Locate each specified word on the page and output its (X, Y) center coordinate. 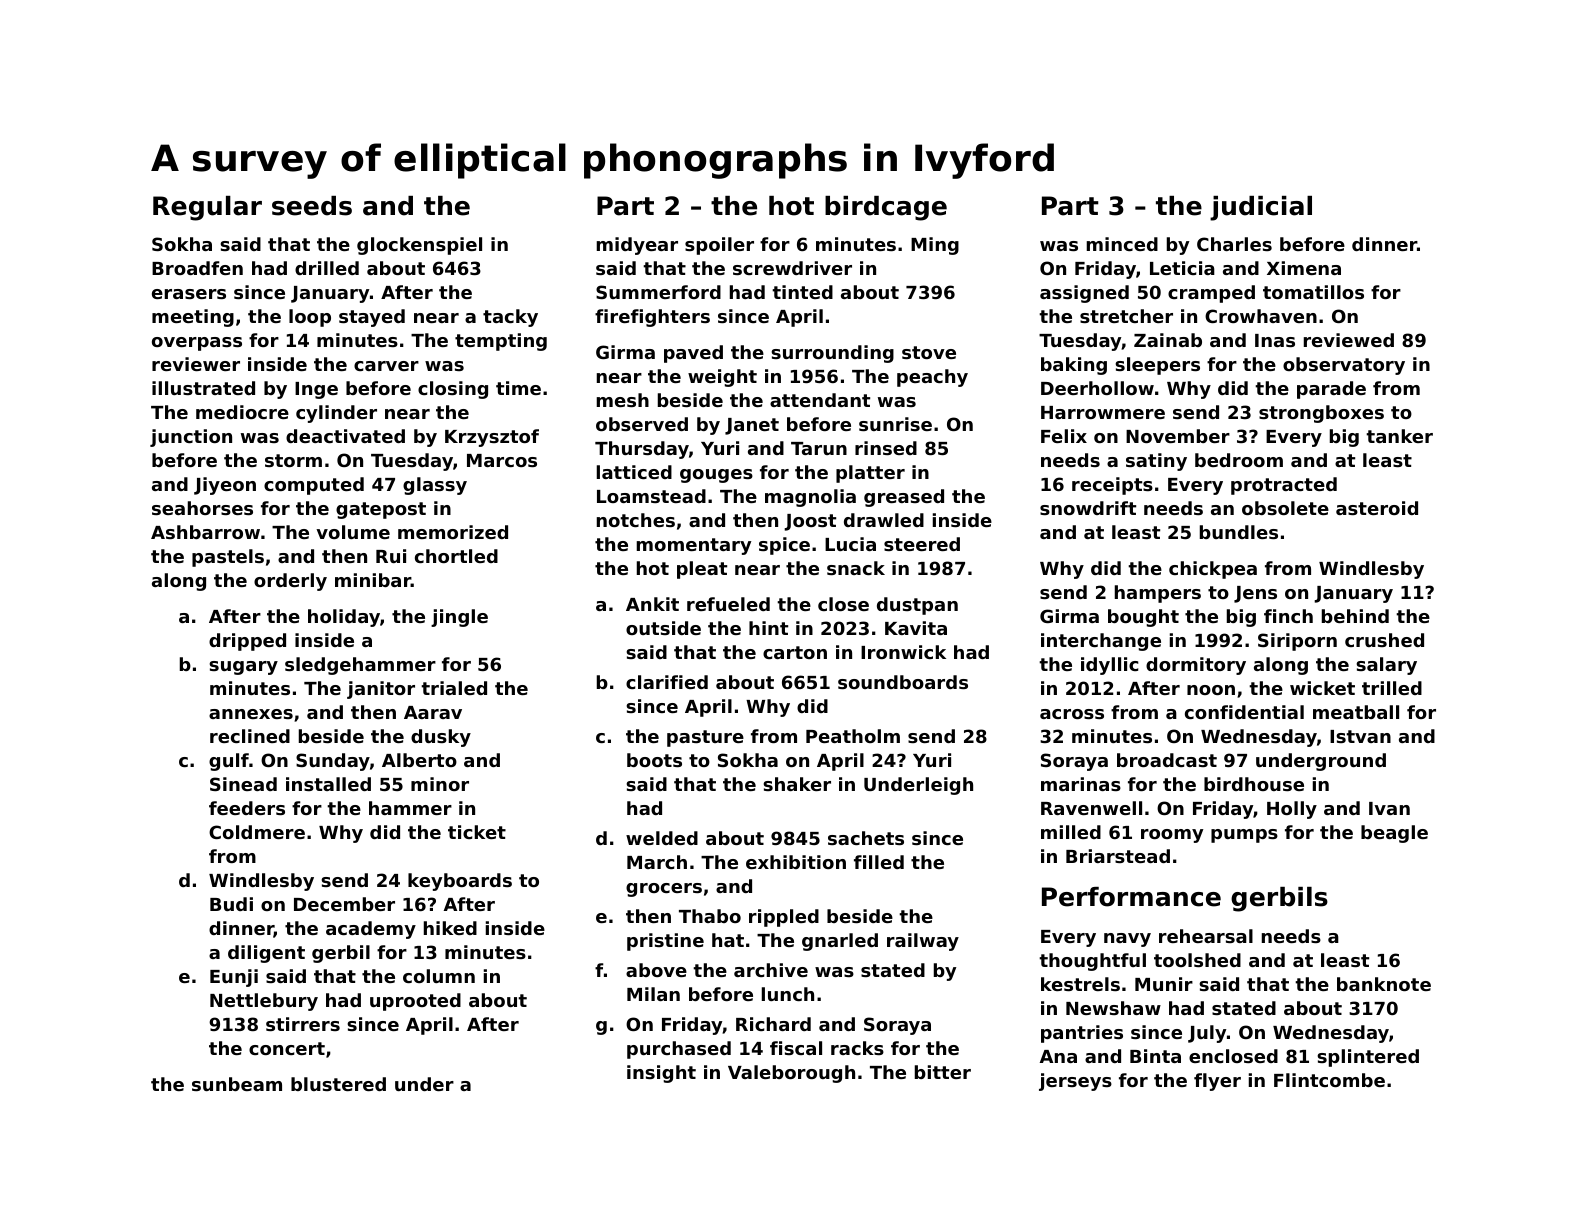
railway (923, 942)
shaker (797, 784)
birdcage (886, 208)
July (1207, 1034)
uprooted (415, 1002)
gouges (716, 476)
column (439, 976)
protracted (1284, 486)
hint (768, 628)
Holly (1292, 810)
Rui (391, 556)
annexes (251, 714)
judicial (1261, 208)
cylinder (336, 414)
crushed (1384, 640)
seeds (312, 206)
